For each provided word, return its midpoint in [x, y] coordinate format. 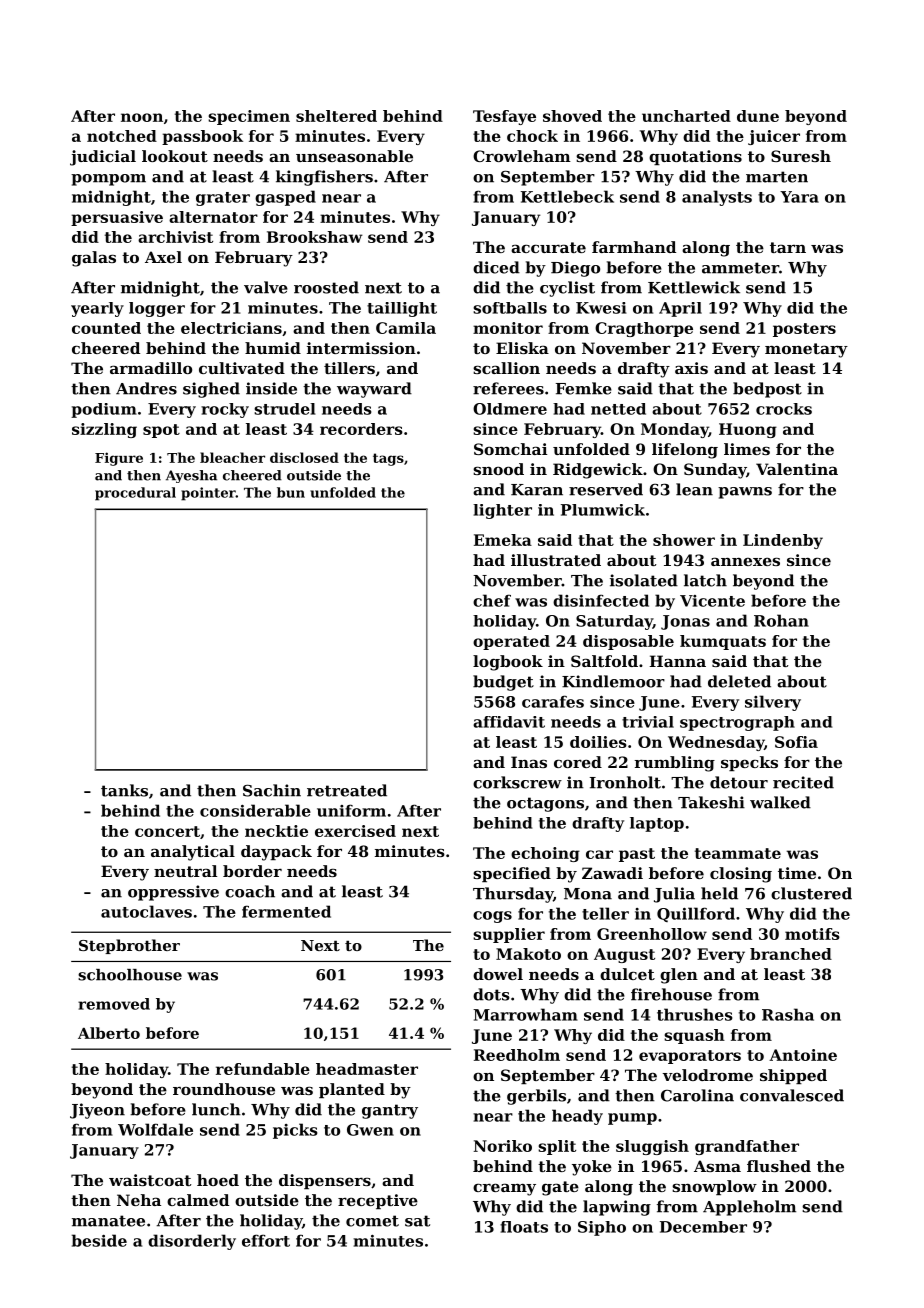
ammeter [740, 268]
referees [508, 388]
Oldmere [510, 409]
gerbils [536, 1097]
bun [291, 492]
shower [684, 540]
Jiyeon [97, 1111]
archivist [175, 237]
